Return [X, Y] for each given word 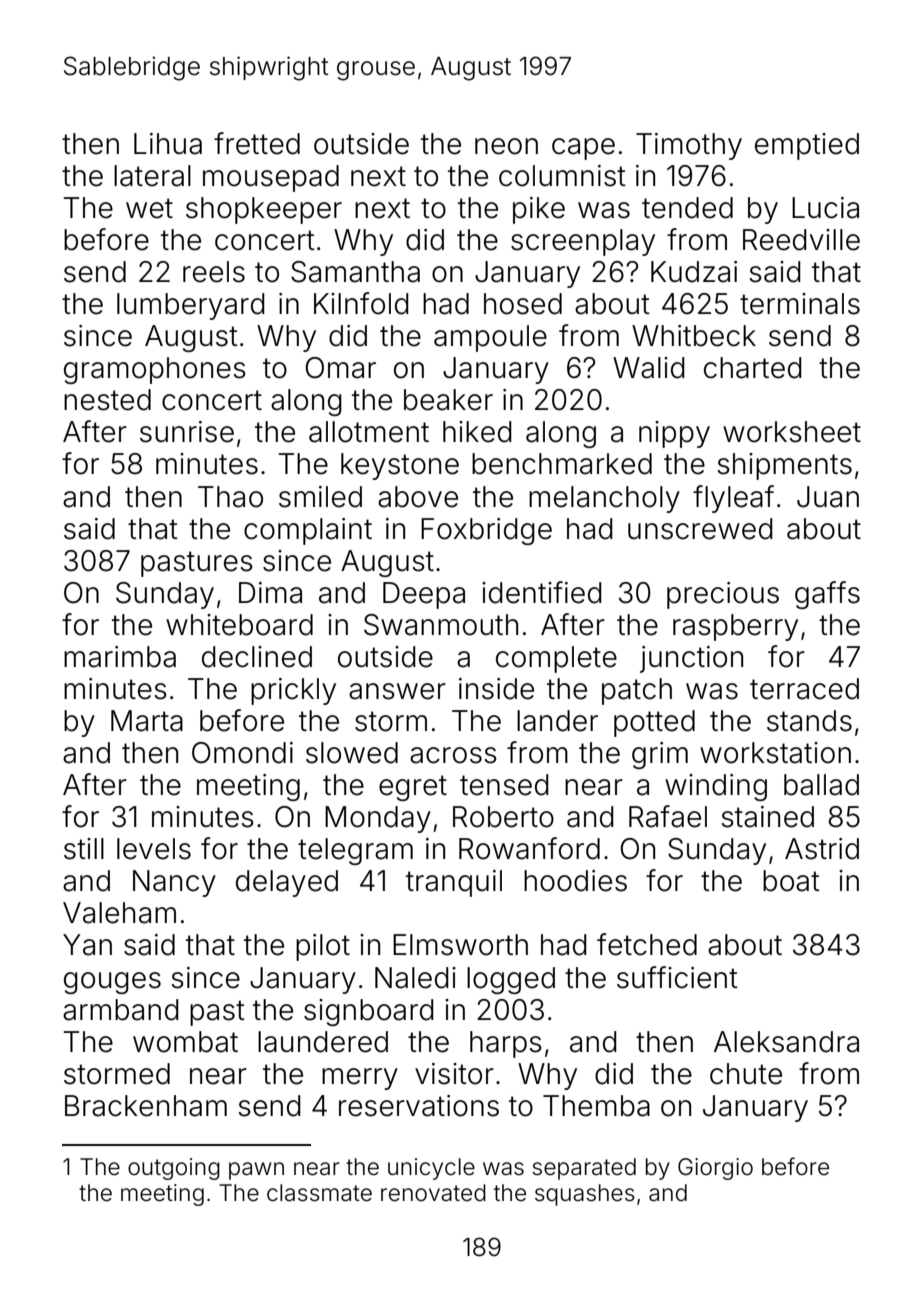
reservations [419, 1106]
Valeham [119, 913]
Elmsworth [460, 945]
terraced [804, 689]
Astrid [822, 849]
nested [107, 400]
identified [542, 592]
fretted [257, 143]
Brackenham [146, 1106]
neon [506, 146]
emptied [807, 146]
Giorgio [715, 1169]
